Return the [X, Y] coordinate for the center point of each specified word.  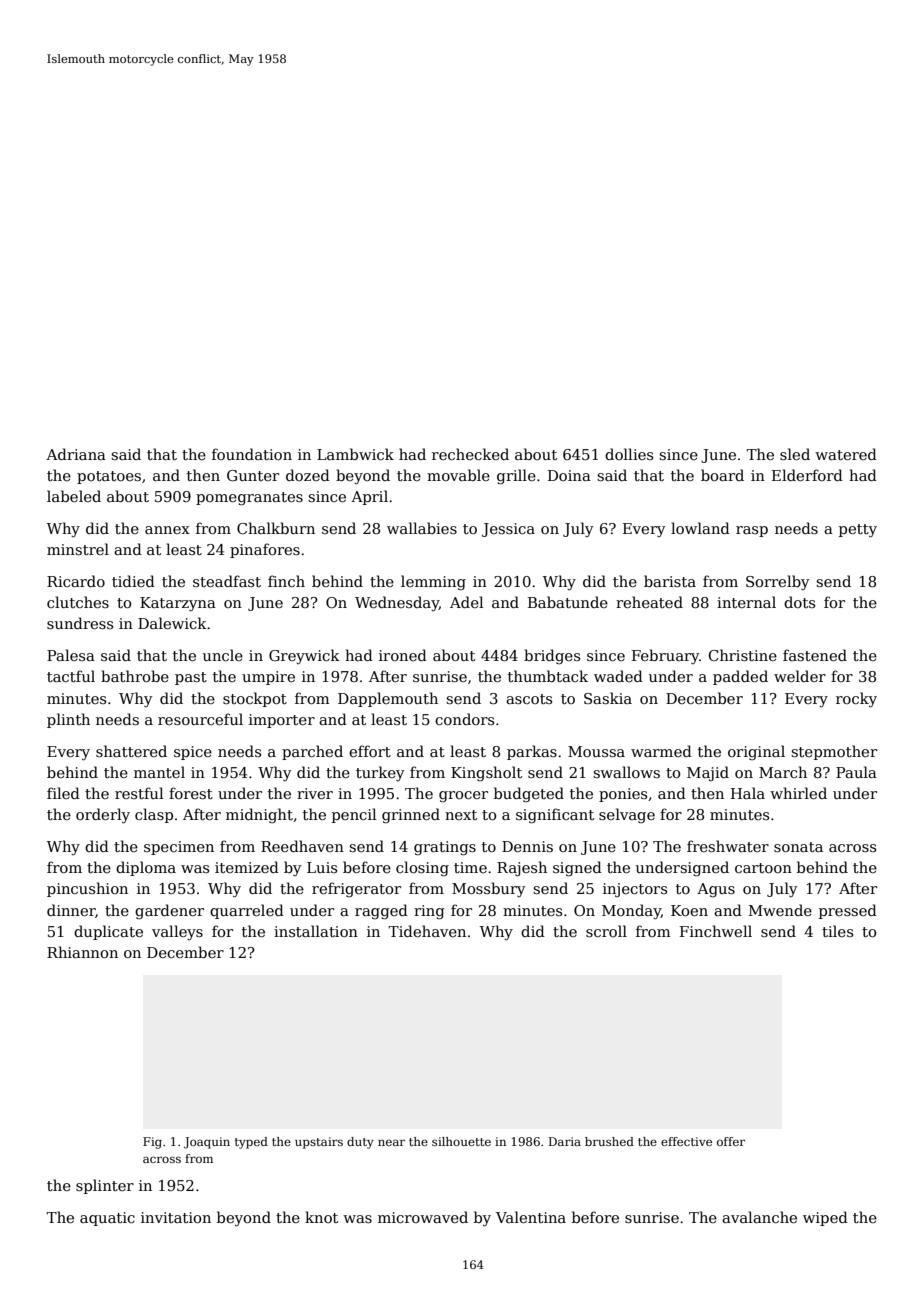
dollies [629, 454]
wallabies [422, 528]
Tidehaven [427, 931]
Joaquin [207, 1143]
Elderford [807, 475]
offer [731, 1141]
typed [251, 1143]
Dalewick [172, 623]
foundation [252, 454]
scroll [606, 931]
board [722, 475]
